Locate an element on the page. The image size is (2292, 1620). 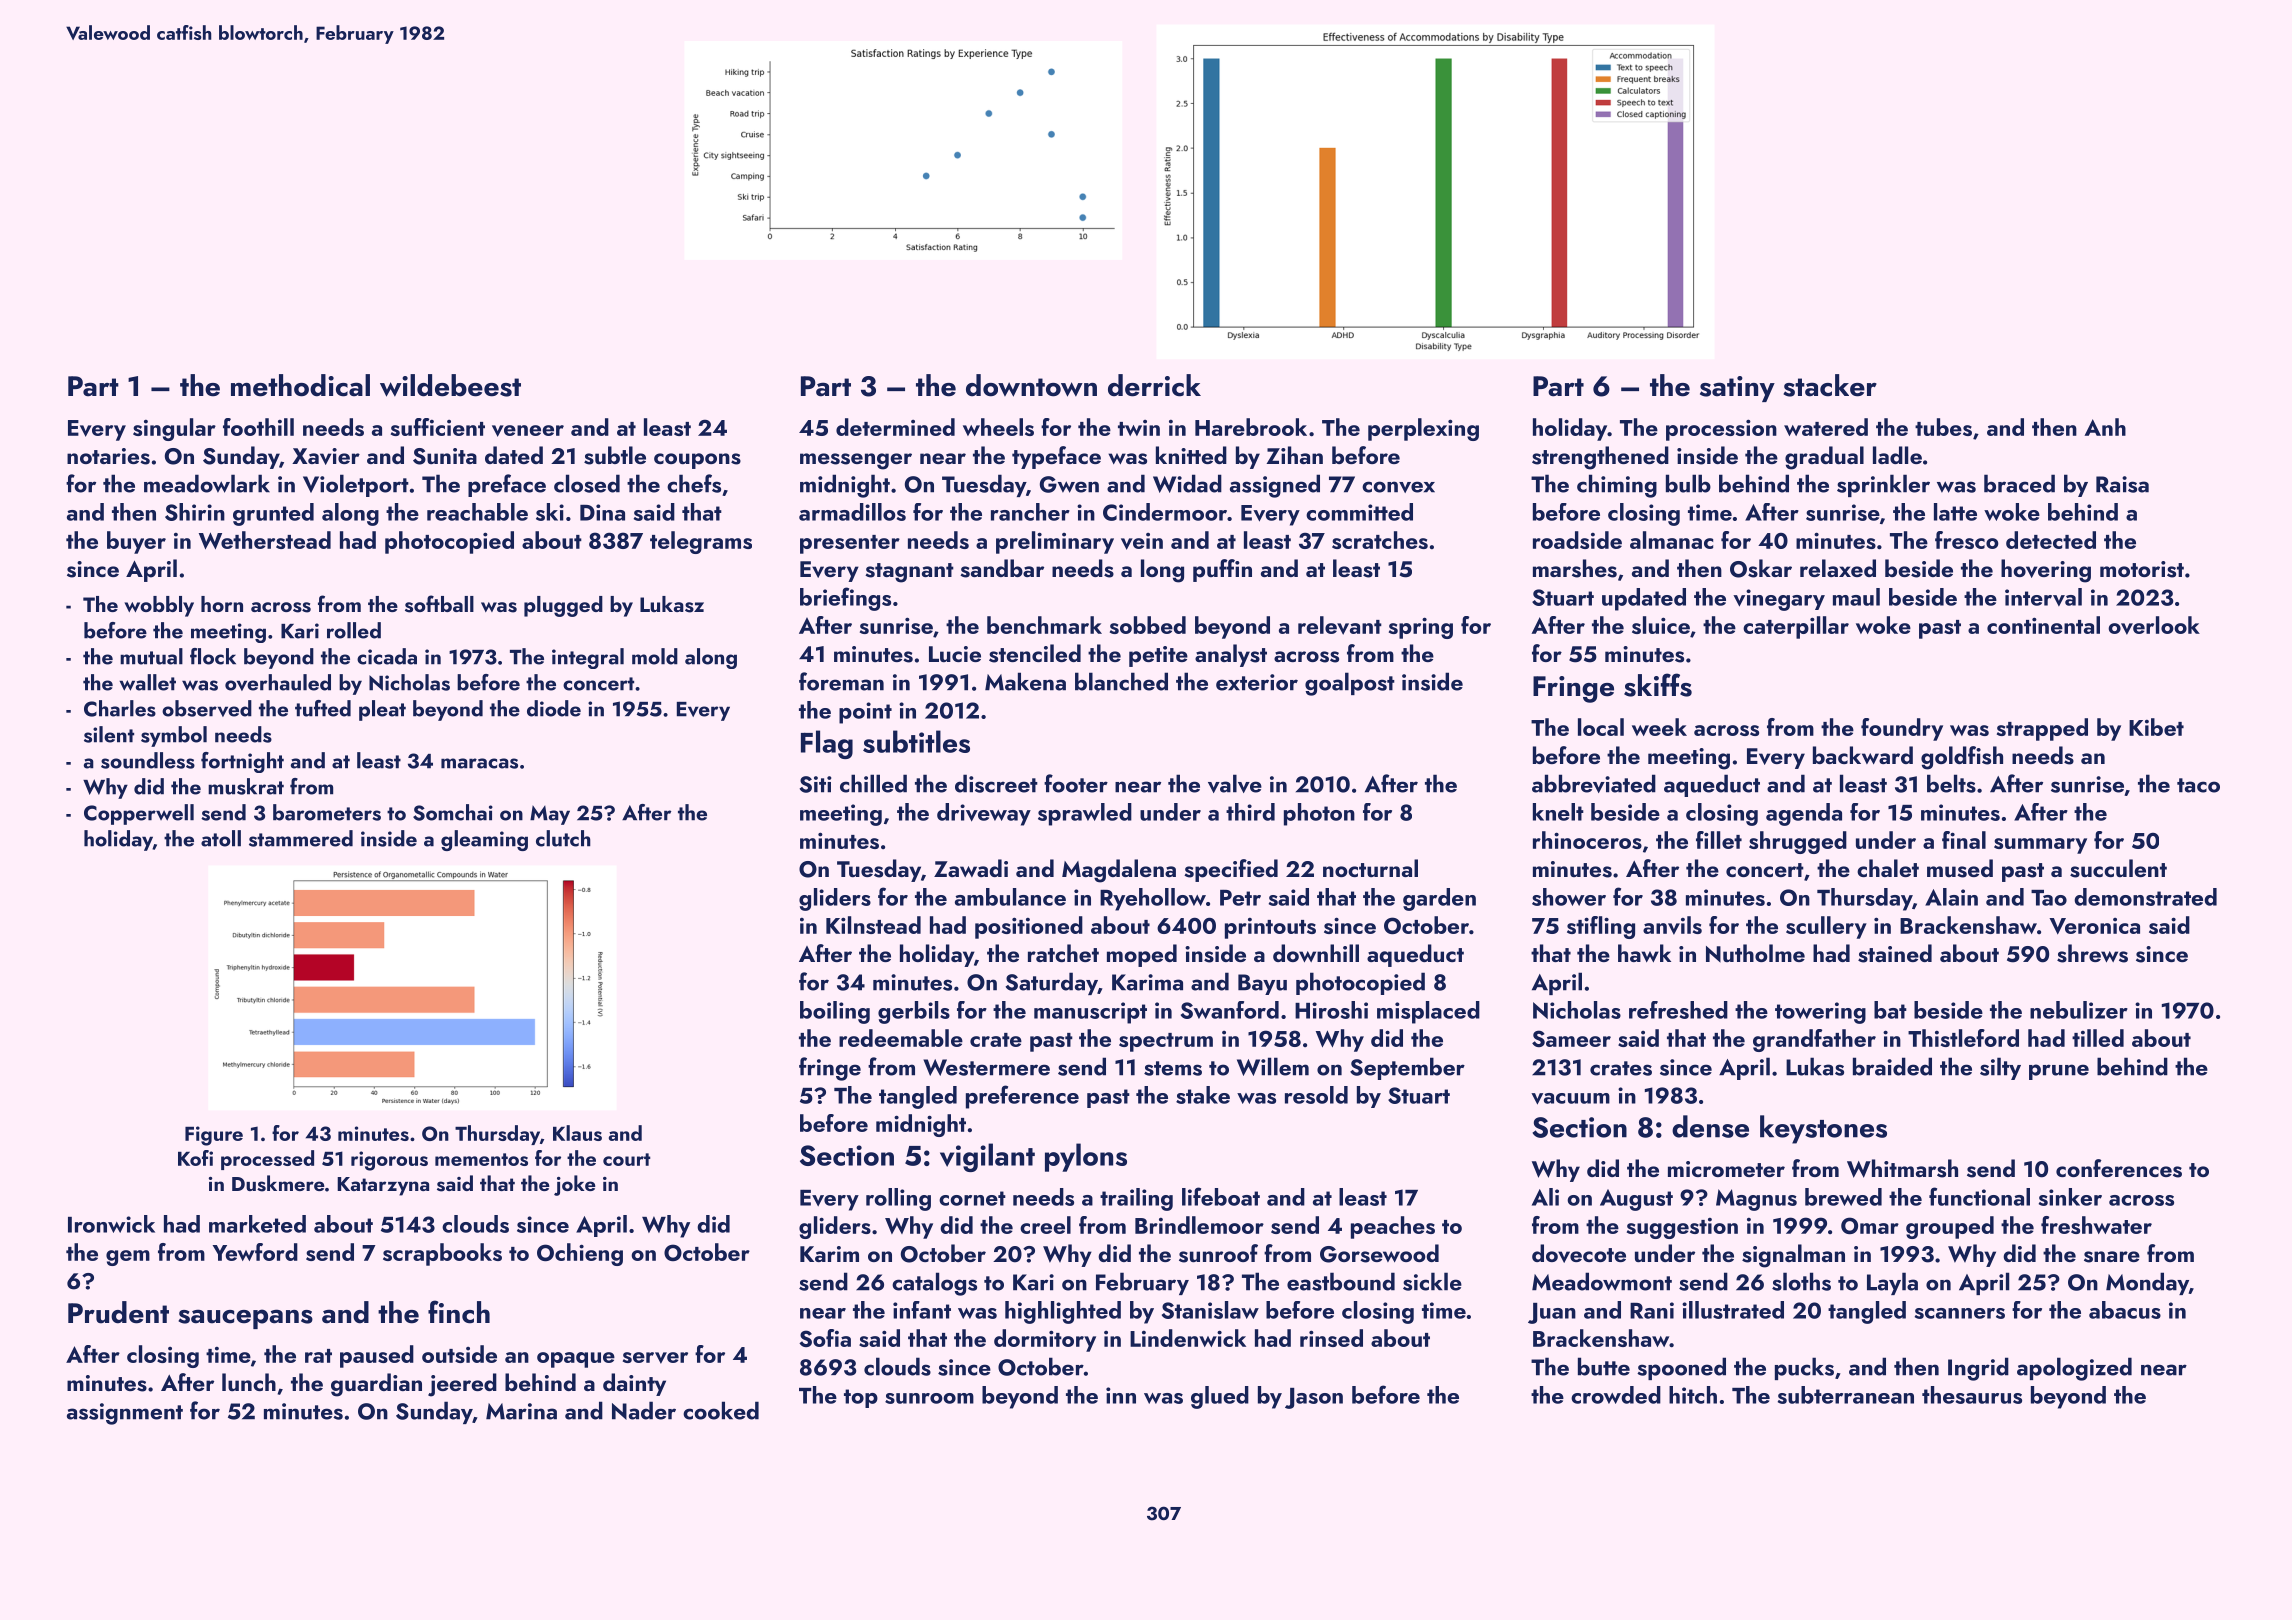
stacker is located at coordinates (1830, 385).
